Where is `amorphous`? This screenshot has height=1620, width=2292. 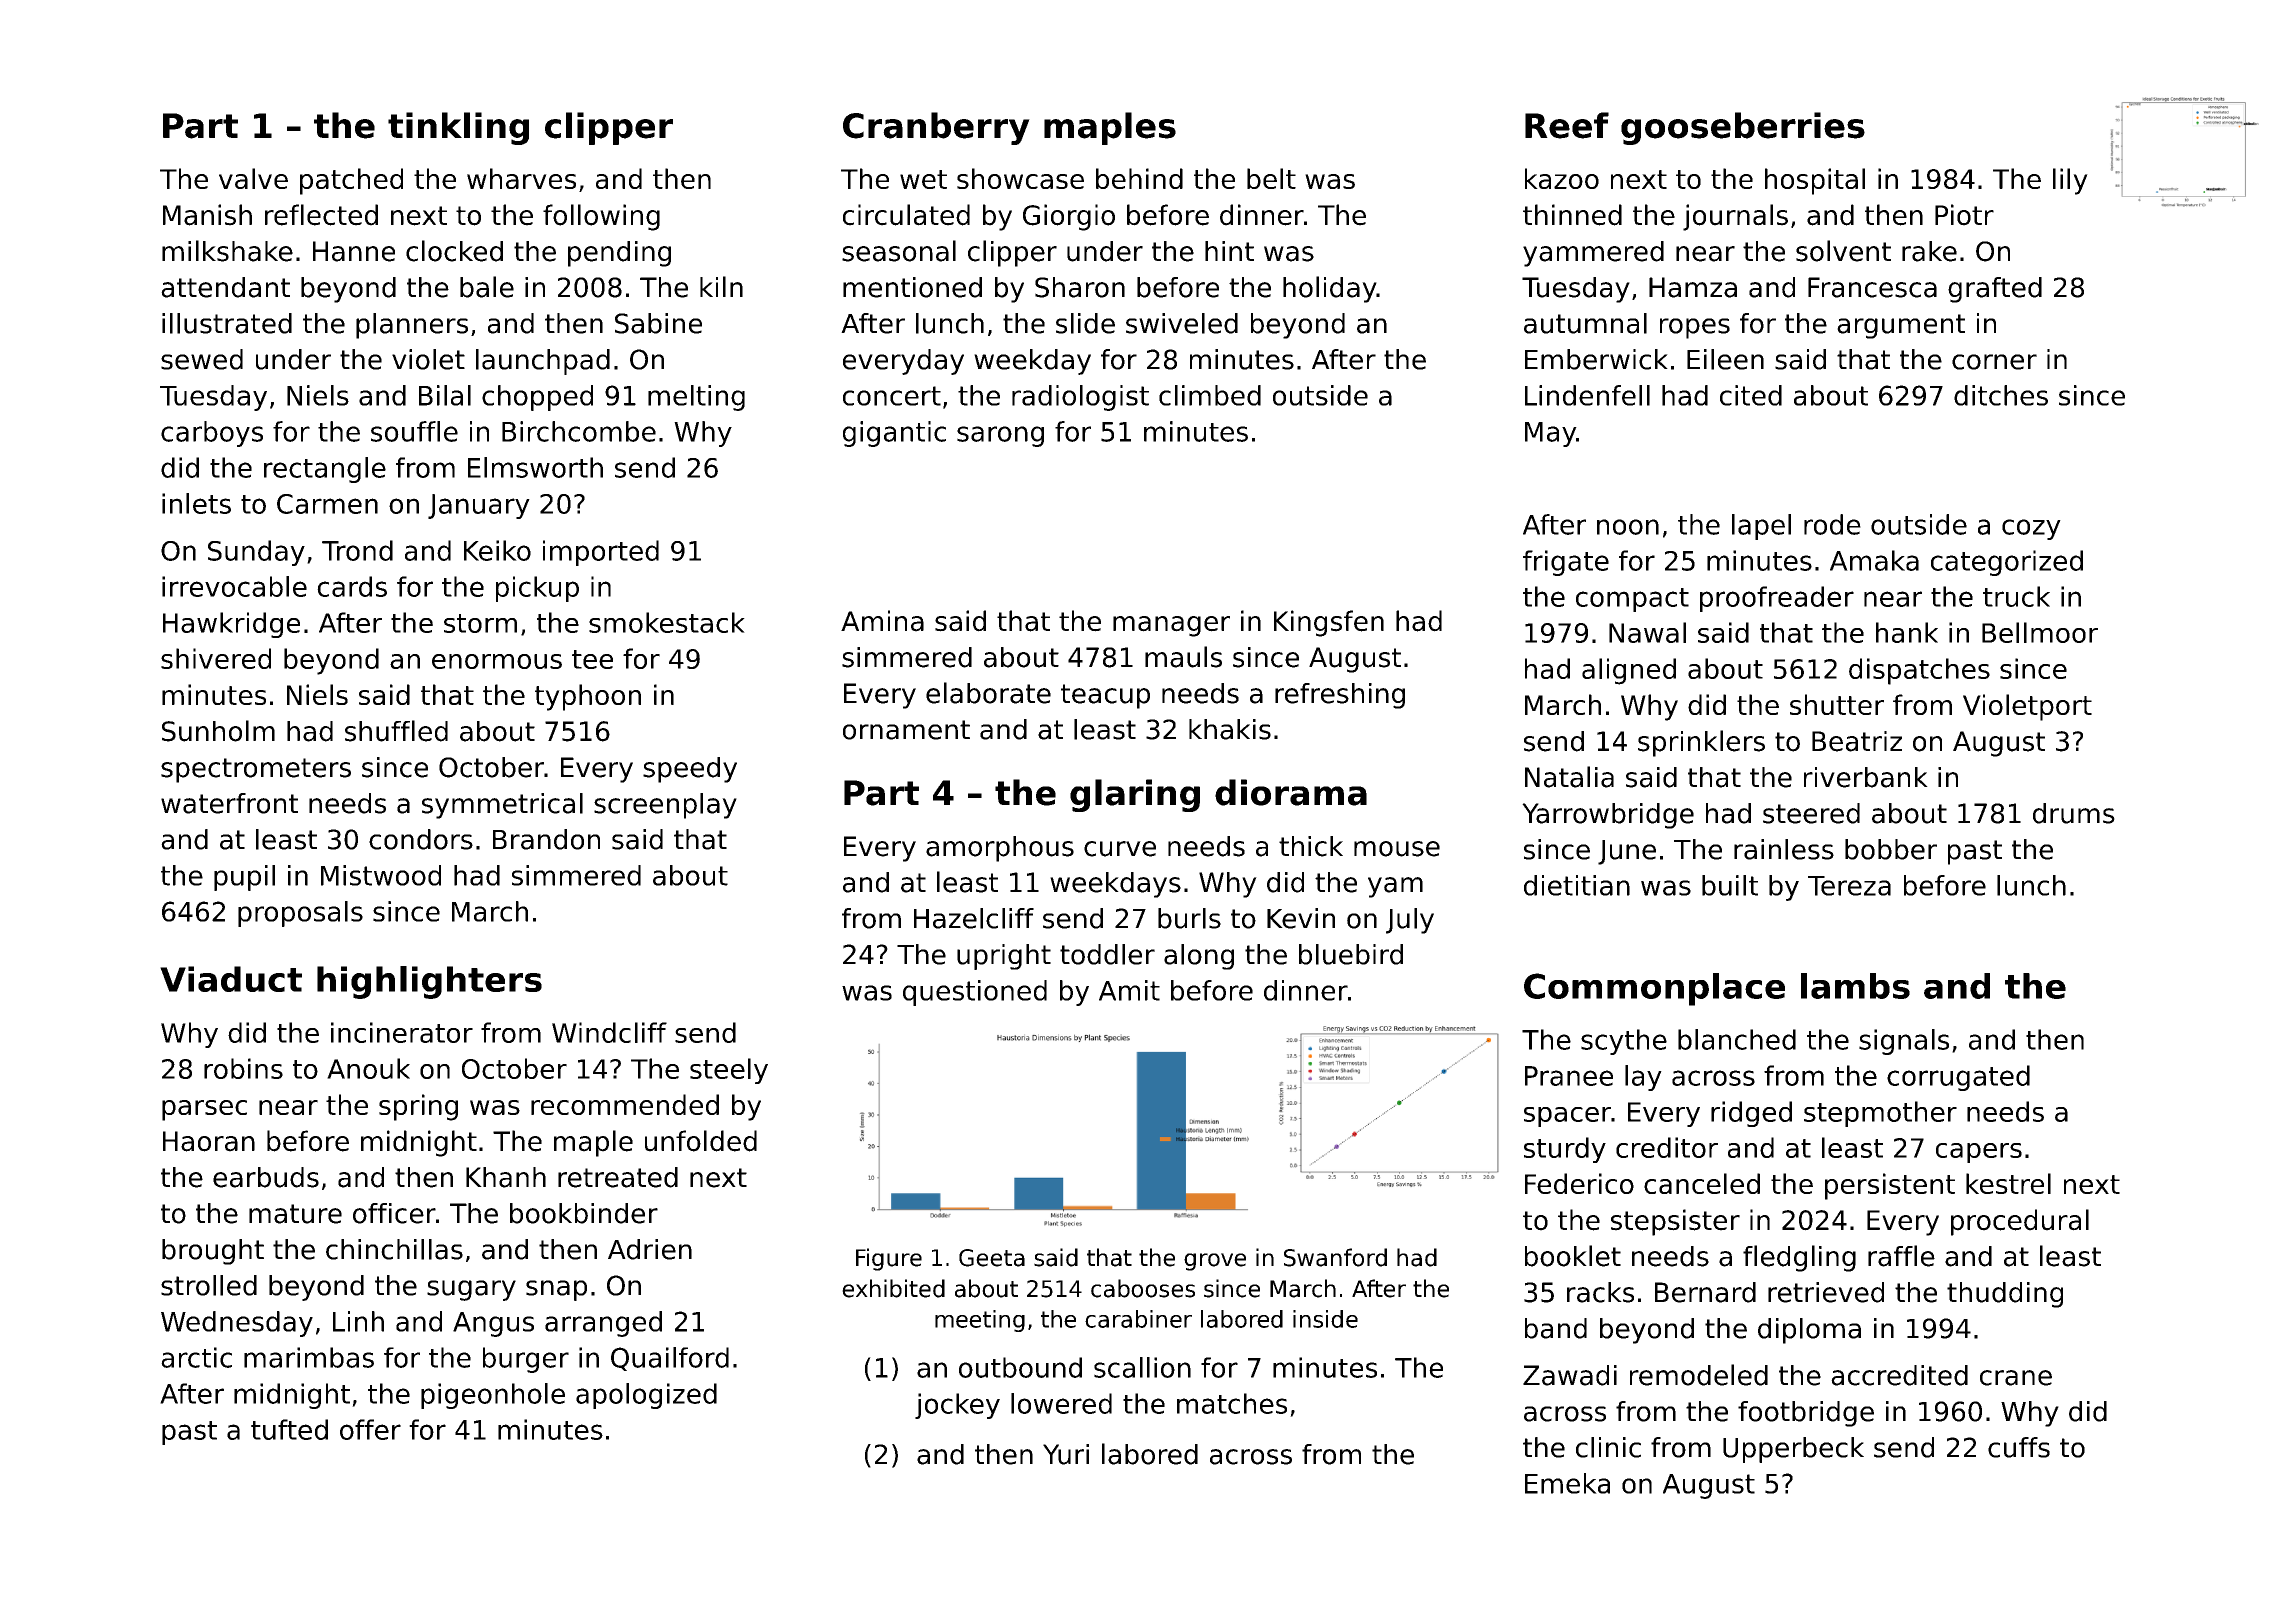
amorphous is located at coordinates (1000, 849).
